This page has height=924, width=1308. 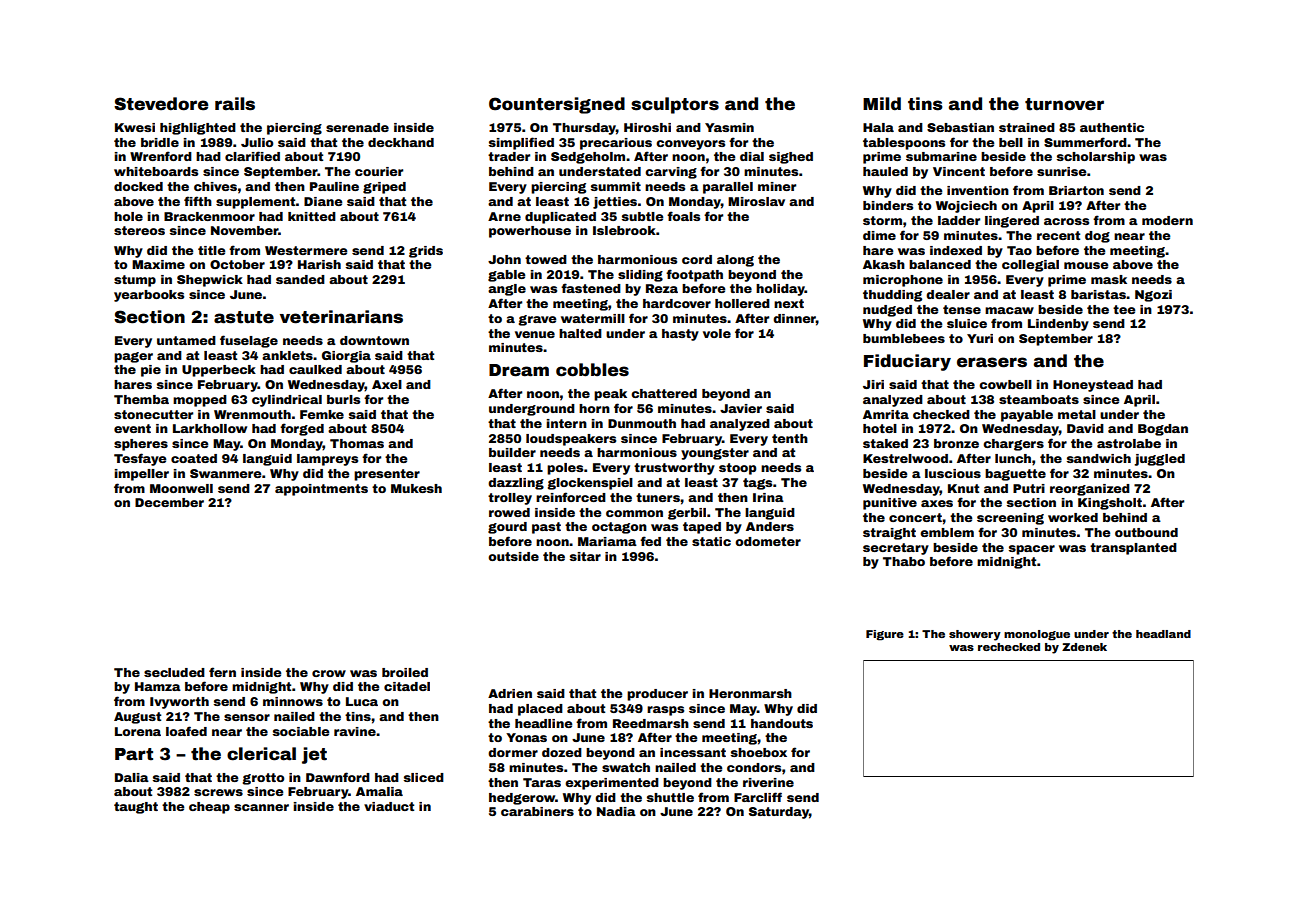 What do you see at coordinates (566, 423) in the page?
I see `intern` at bounding box center [566, 423].
